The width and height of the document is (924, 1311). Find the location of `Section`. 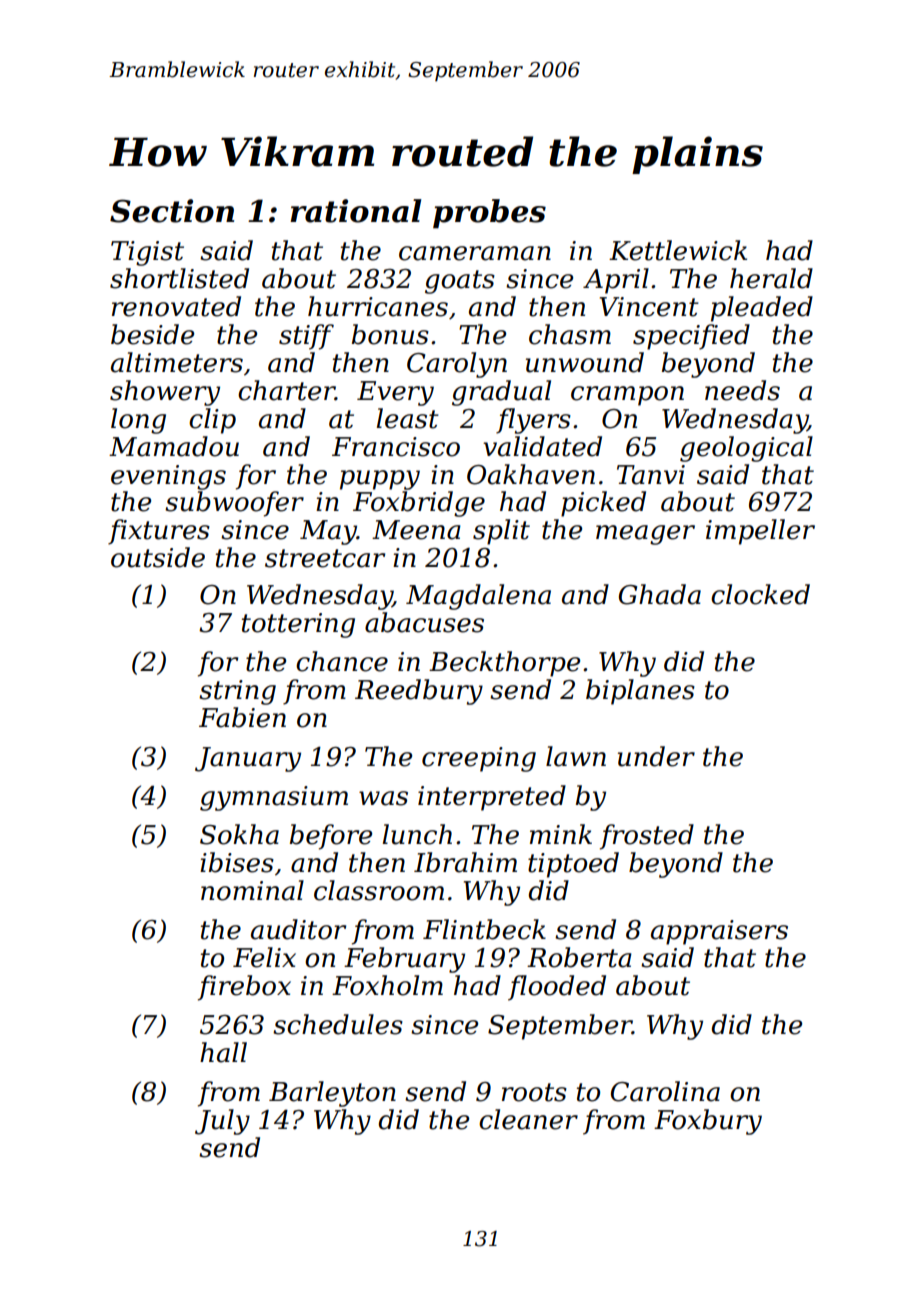

Section is located at coordinates (172, 211).
